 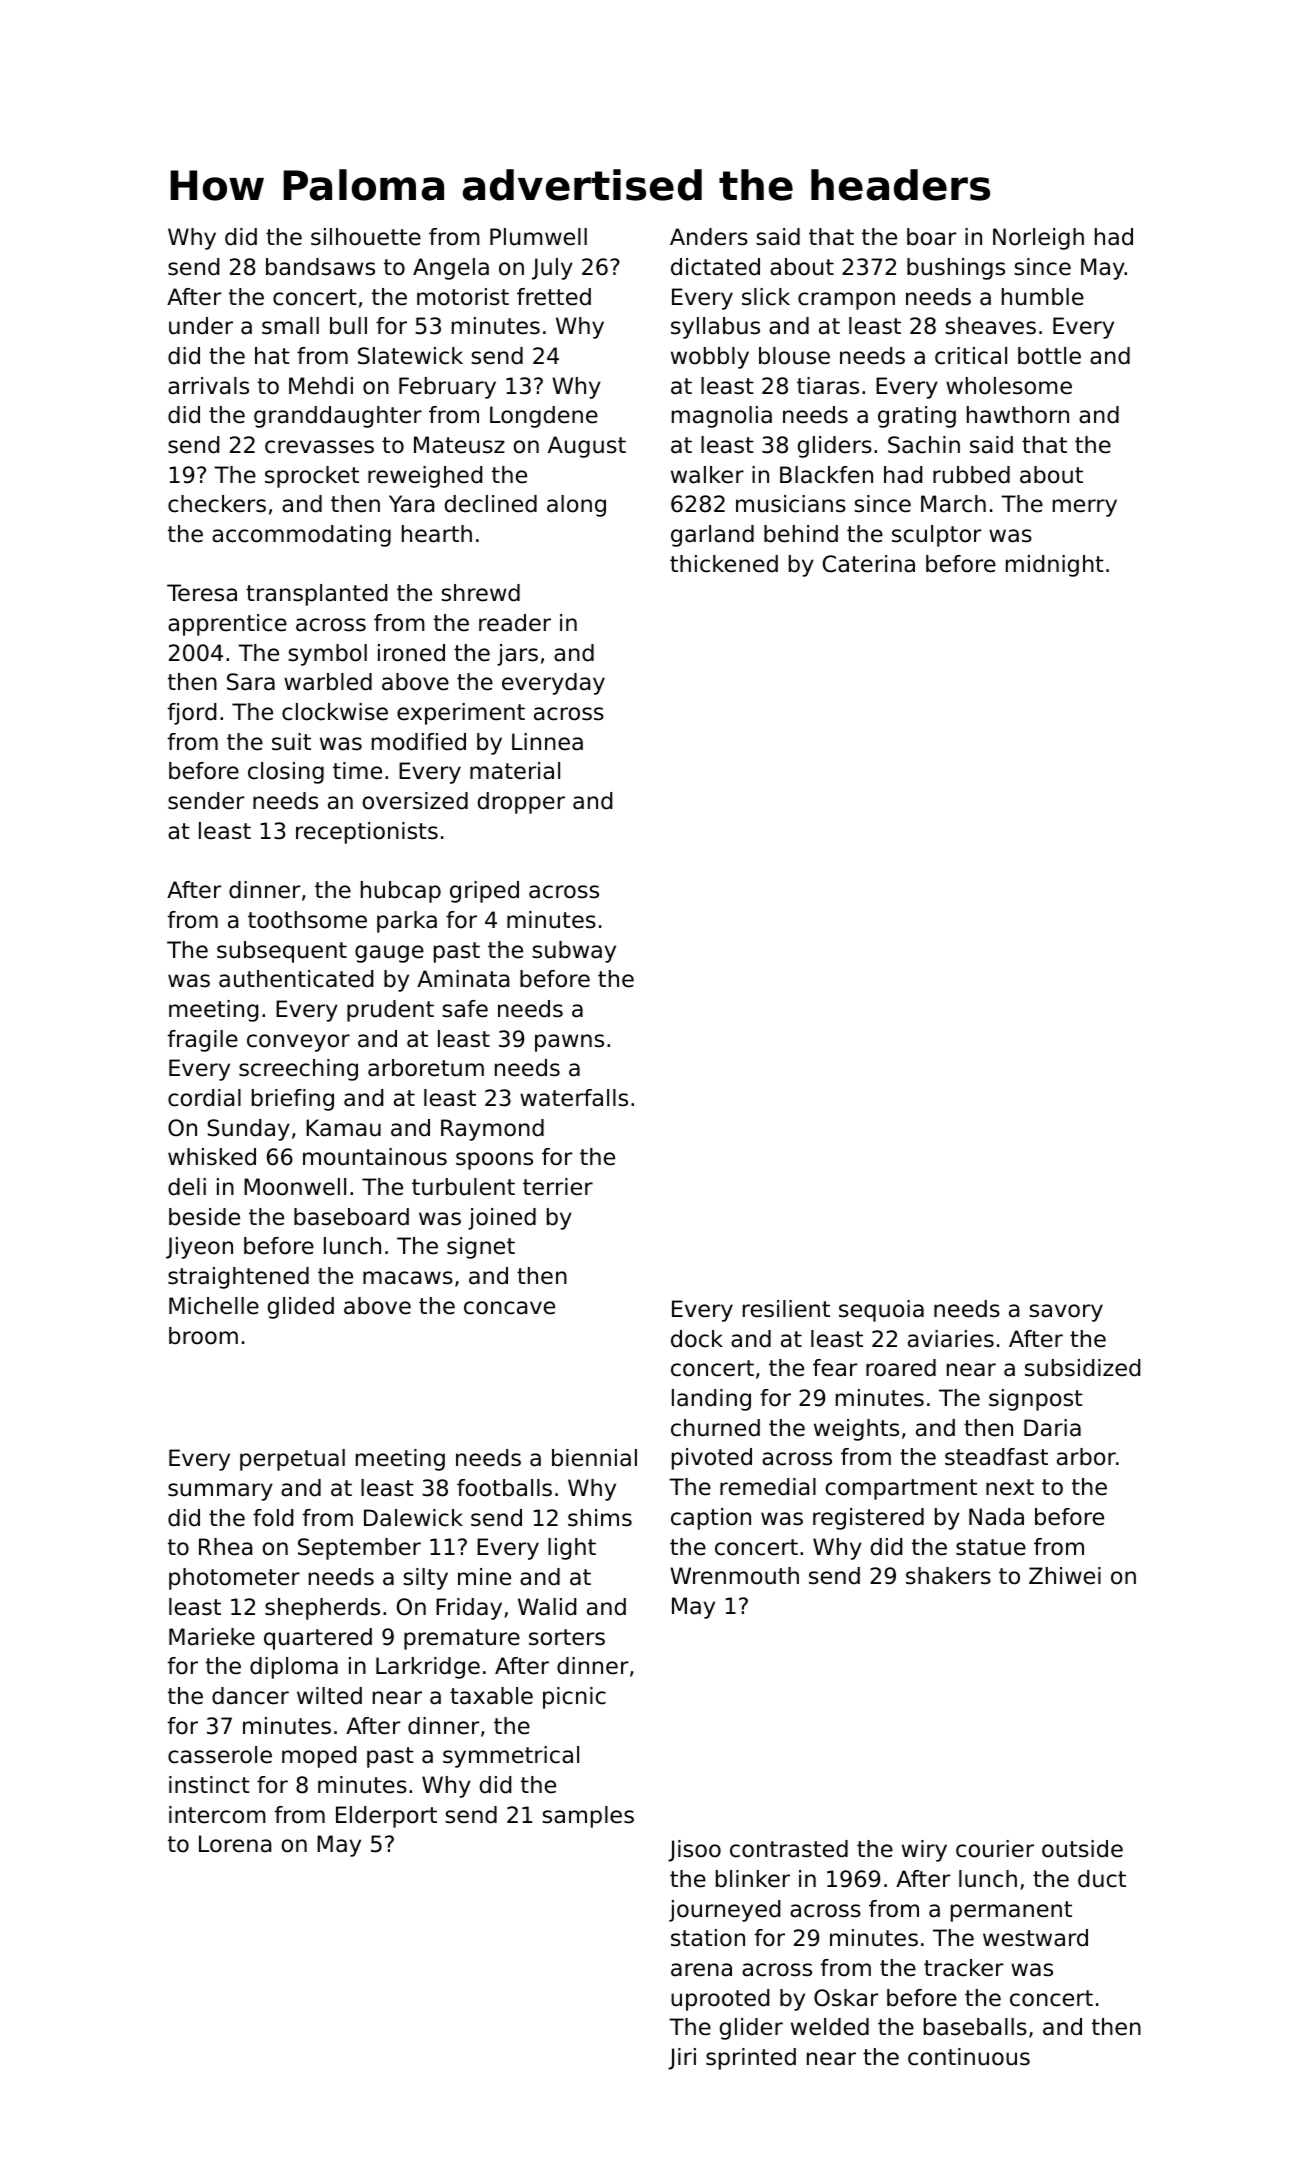 What do you see at coordinates (235, 1844) in the image?
I see `Lorena` at bounding box center [235, 1844].
